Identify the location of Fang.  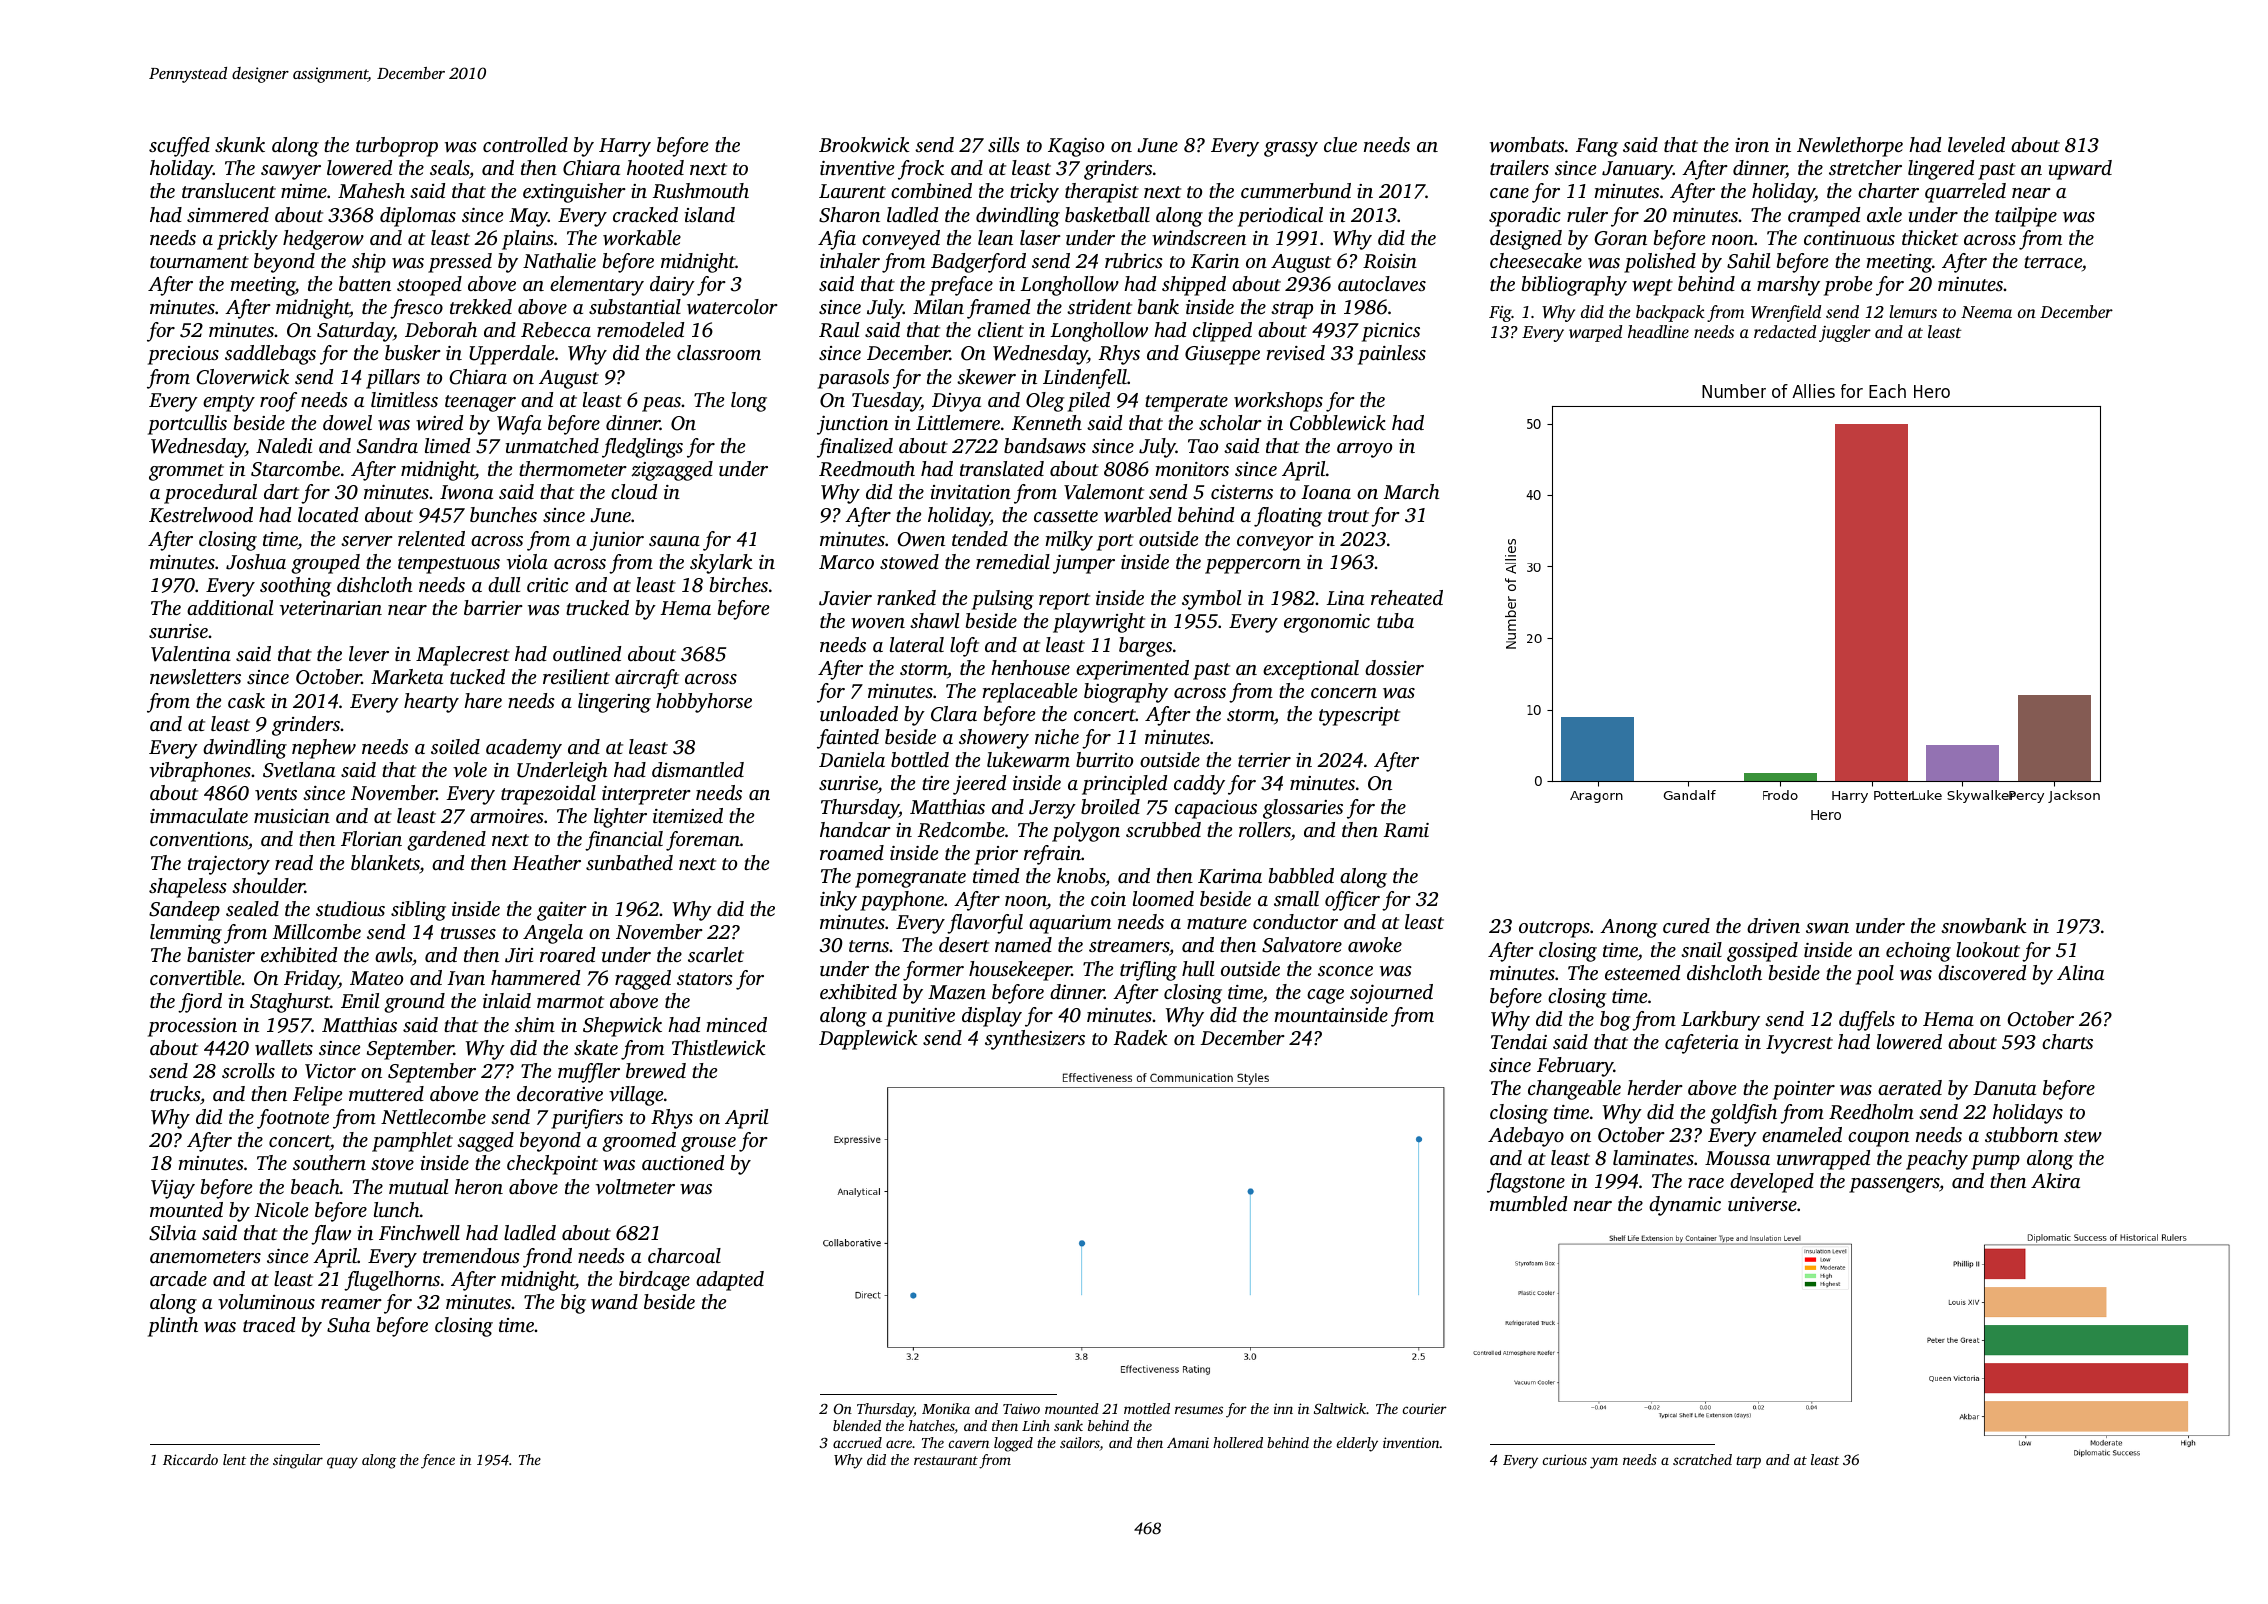
(1597, 147).
